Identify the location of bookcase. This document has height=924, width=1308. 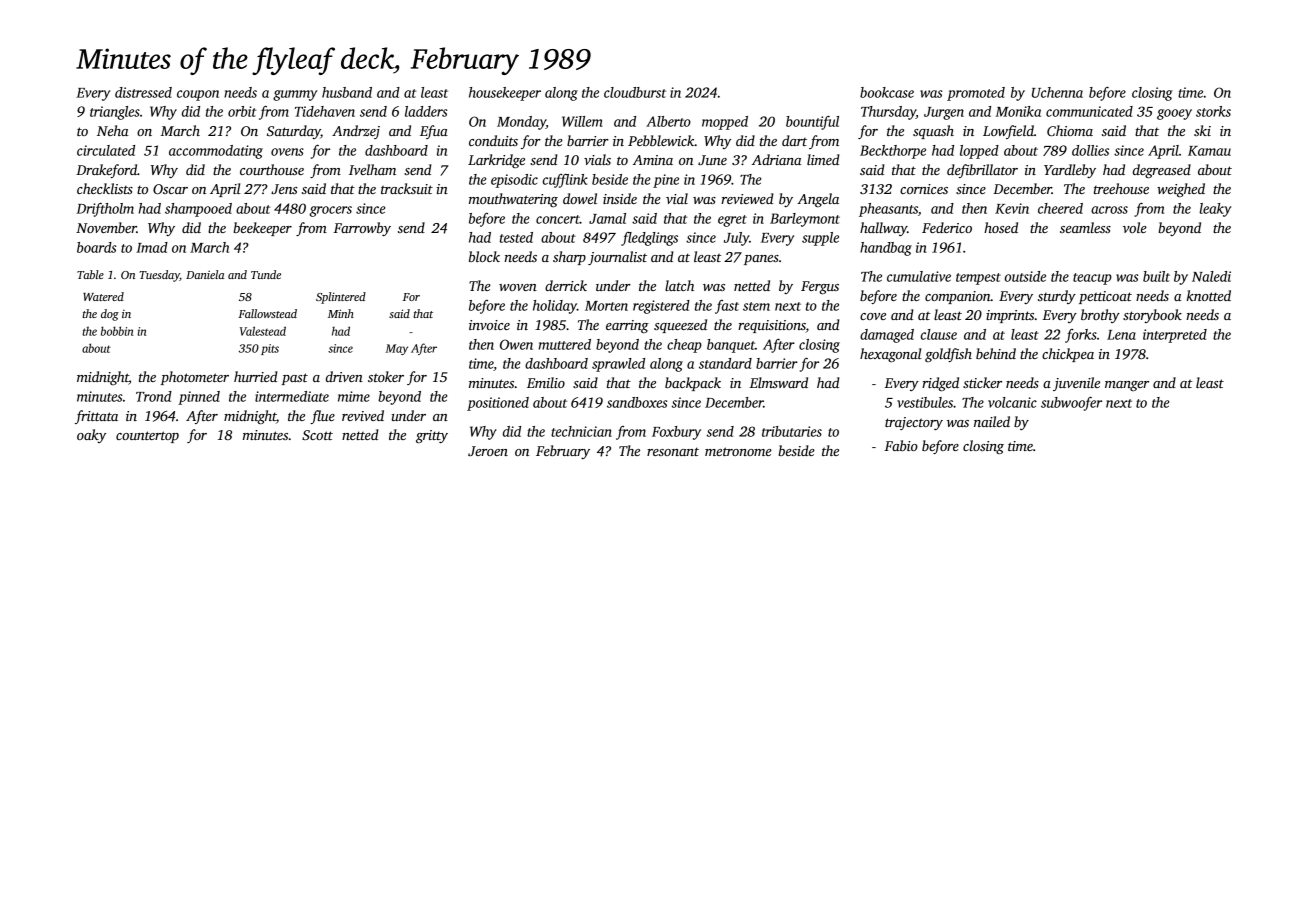
(887, 92).
